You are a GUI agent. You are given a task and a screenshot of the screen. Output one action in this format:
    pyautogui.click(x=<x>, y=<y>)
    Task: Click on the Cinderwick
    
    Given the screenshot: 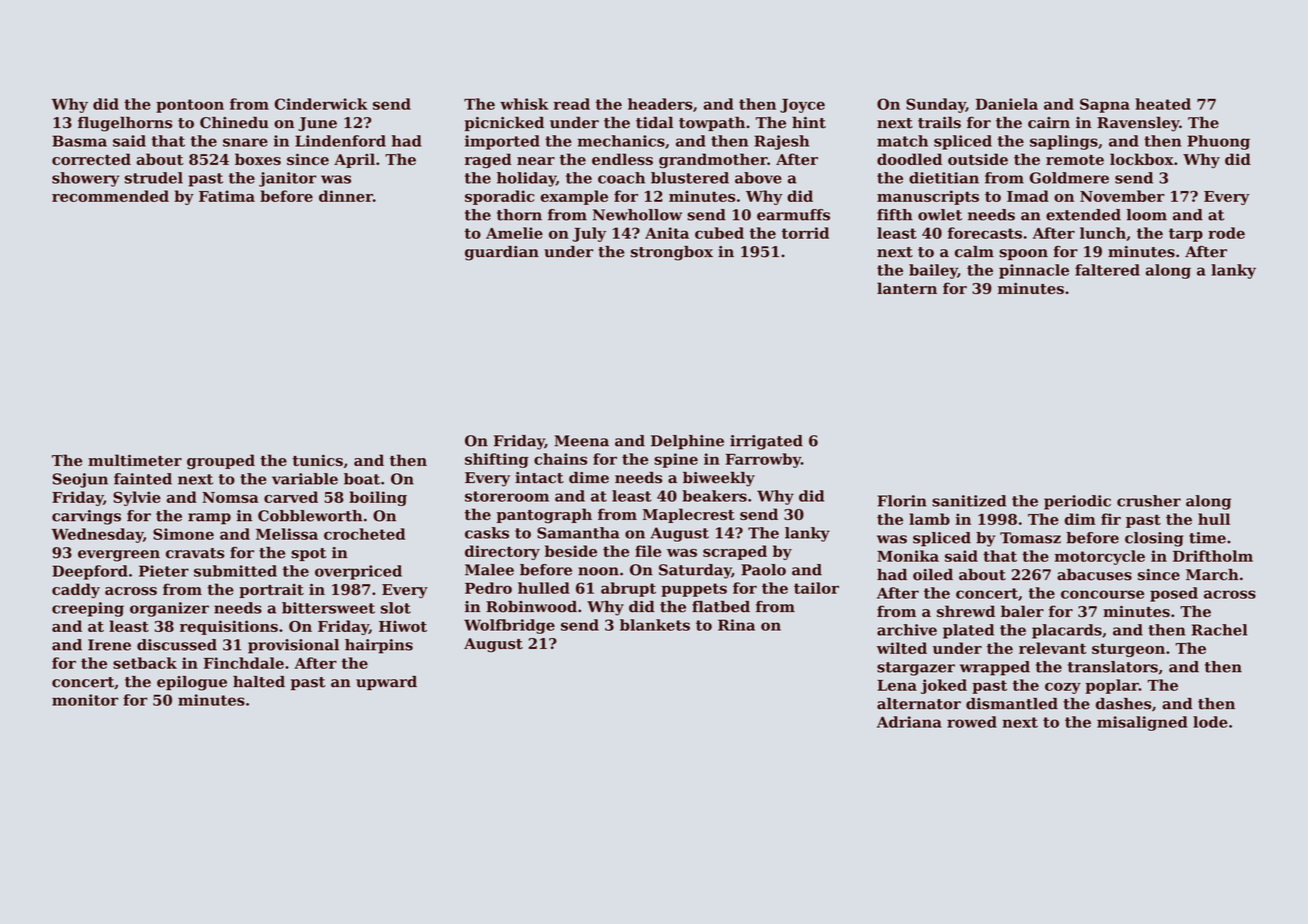 What is the action you would take?
    pyautogui.click(x=321, y=104)
